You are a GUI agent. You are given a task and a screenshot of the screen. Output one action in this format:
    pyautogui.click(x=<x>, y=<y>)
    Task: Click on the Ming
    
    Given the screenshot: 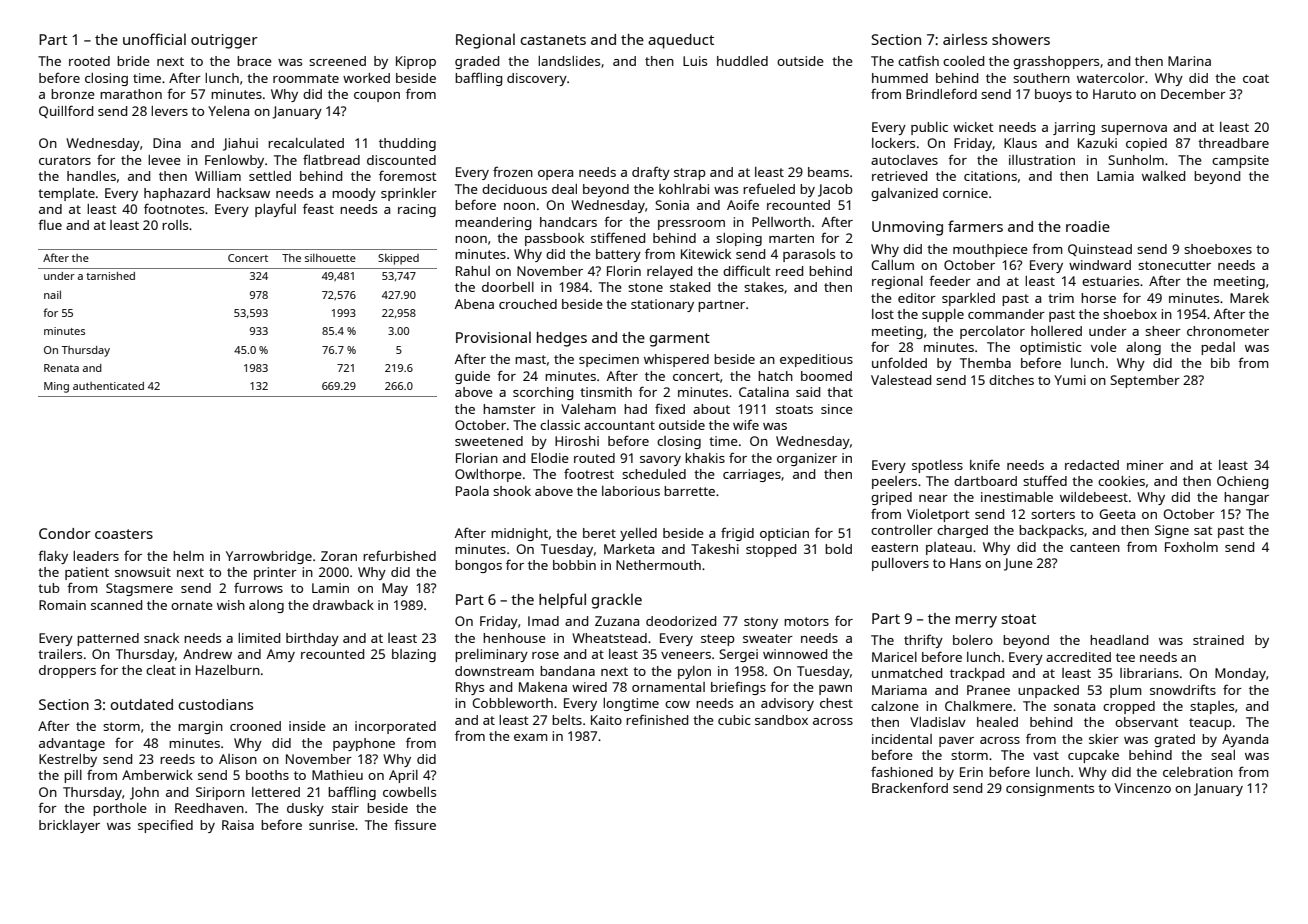 What is the action you would take?
    pyautogui.click(x=56, y=387)
